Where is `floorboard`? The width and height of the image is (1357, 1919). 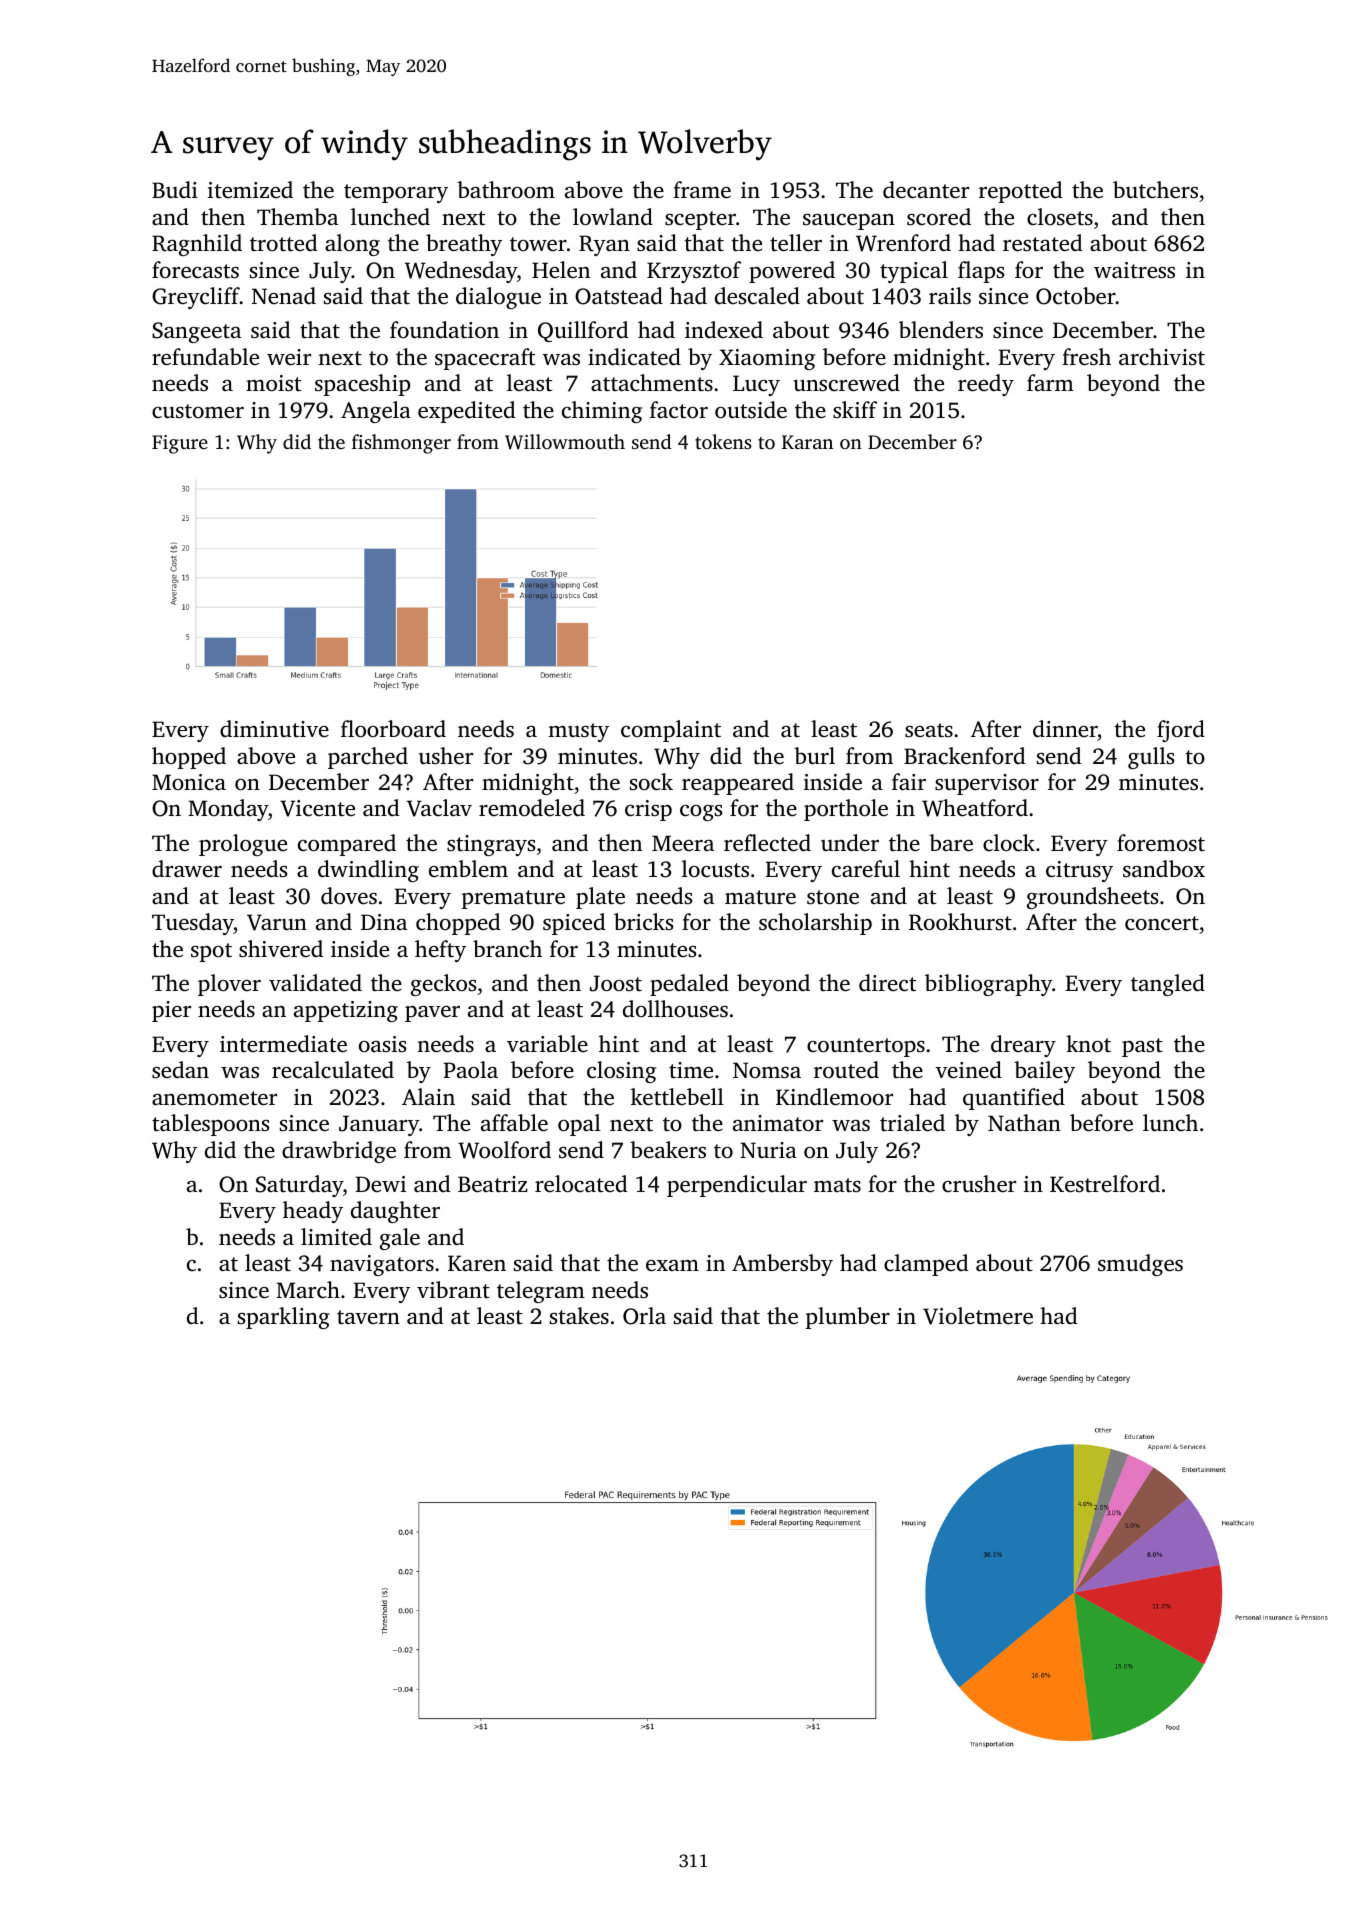 floorboard is located at coordinates (393, 729).
